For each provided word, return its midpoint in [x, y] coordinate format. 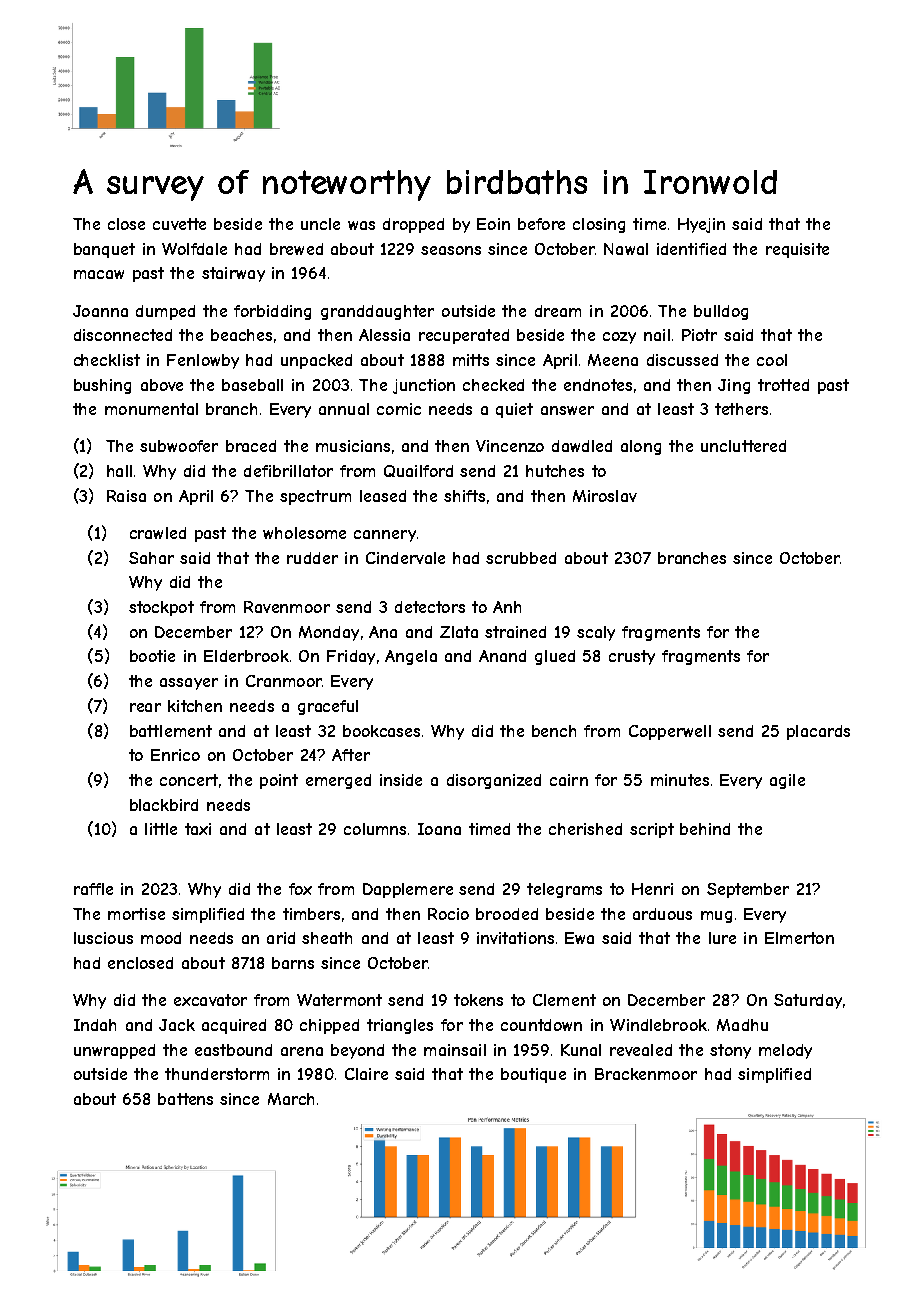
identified [691, 249]
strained [515, 632]
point [279, 781]
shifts [464, 496]
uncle [320, 224]
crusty [632, 657]
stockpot [161, 608]
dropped [413, 225]
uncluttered [743, 446]
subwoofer [179, 446]
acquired [234, 1026]
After [351, 755]
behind [705, 829]
